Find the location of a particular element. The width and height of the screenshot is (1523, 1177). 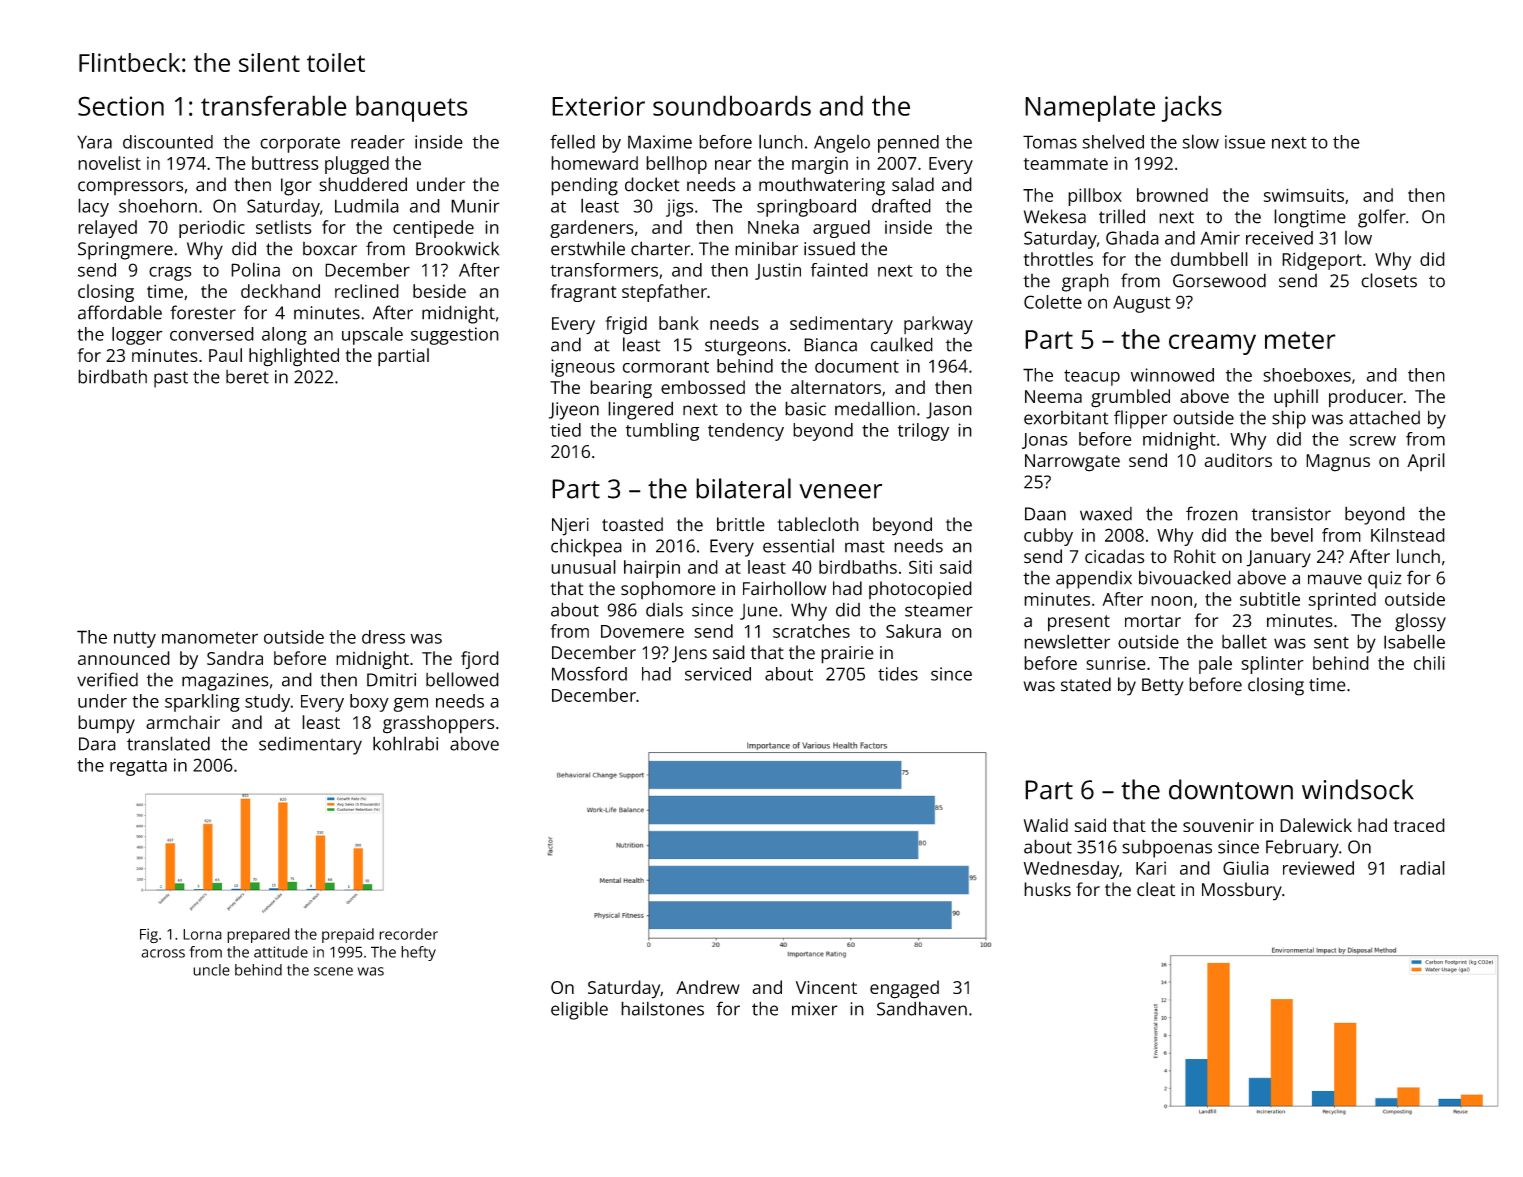

banquets is located at coordinates (412, 108).
